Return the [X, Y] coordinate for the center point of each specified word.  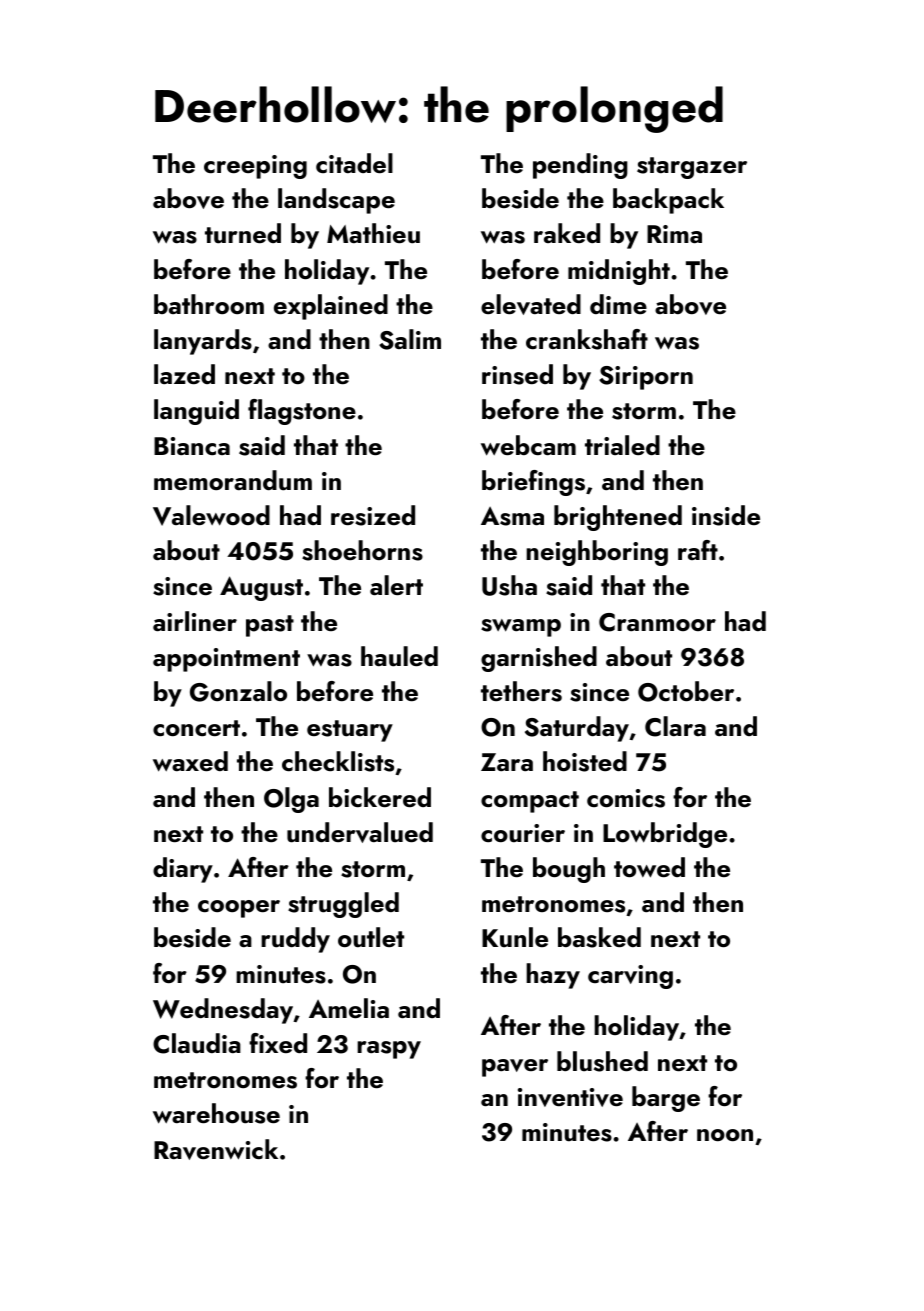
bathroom [209, 304]
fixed [278, 1043]
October [686, 691]
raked [567, 233]
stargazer [692, 168]
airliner [195, 621]
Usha [509, 585]
